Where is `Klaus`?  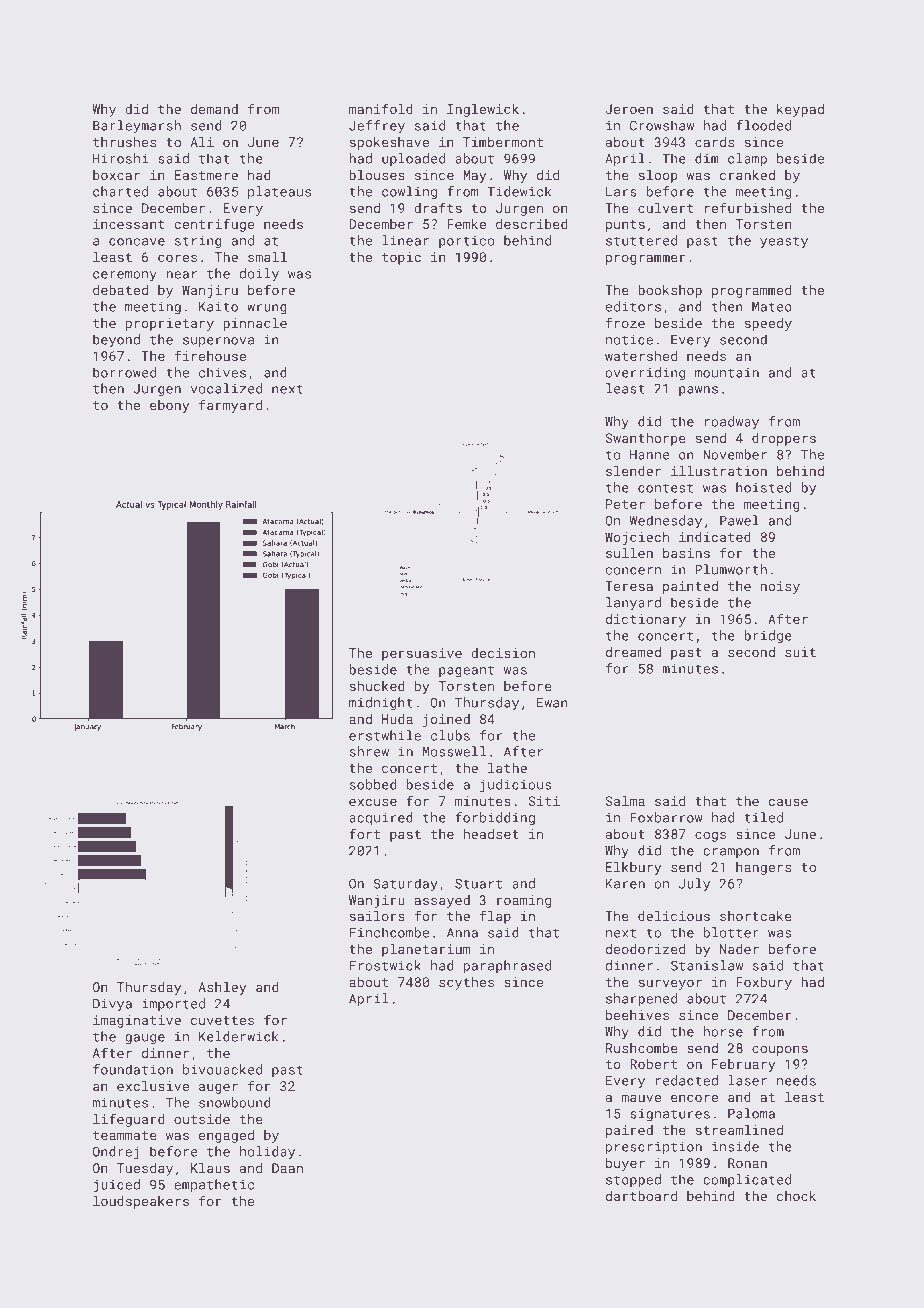
Klaus is located at coordinates (210, 1168).
